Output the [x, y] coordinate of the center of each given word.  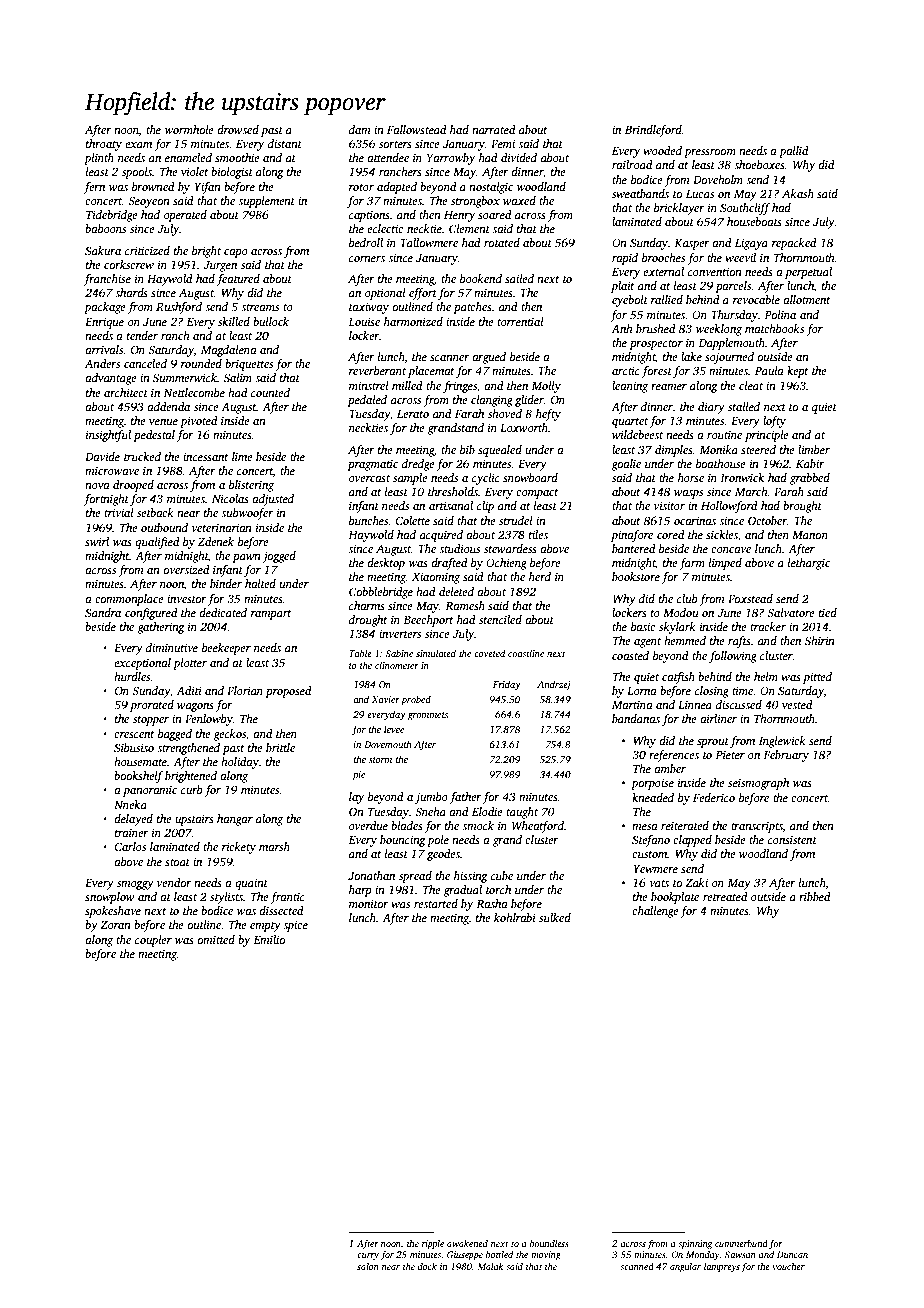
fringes [460, 387]
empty [265, 927]
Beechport [428, 621]
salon [368, 1266]
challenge [655, 912]
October [767, 520]
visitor [669, 505]
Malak [491, 1266]
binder [226, 583]
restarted [436, 903]
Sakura [103, 250]
